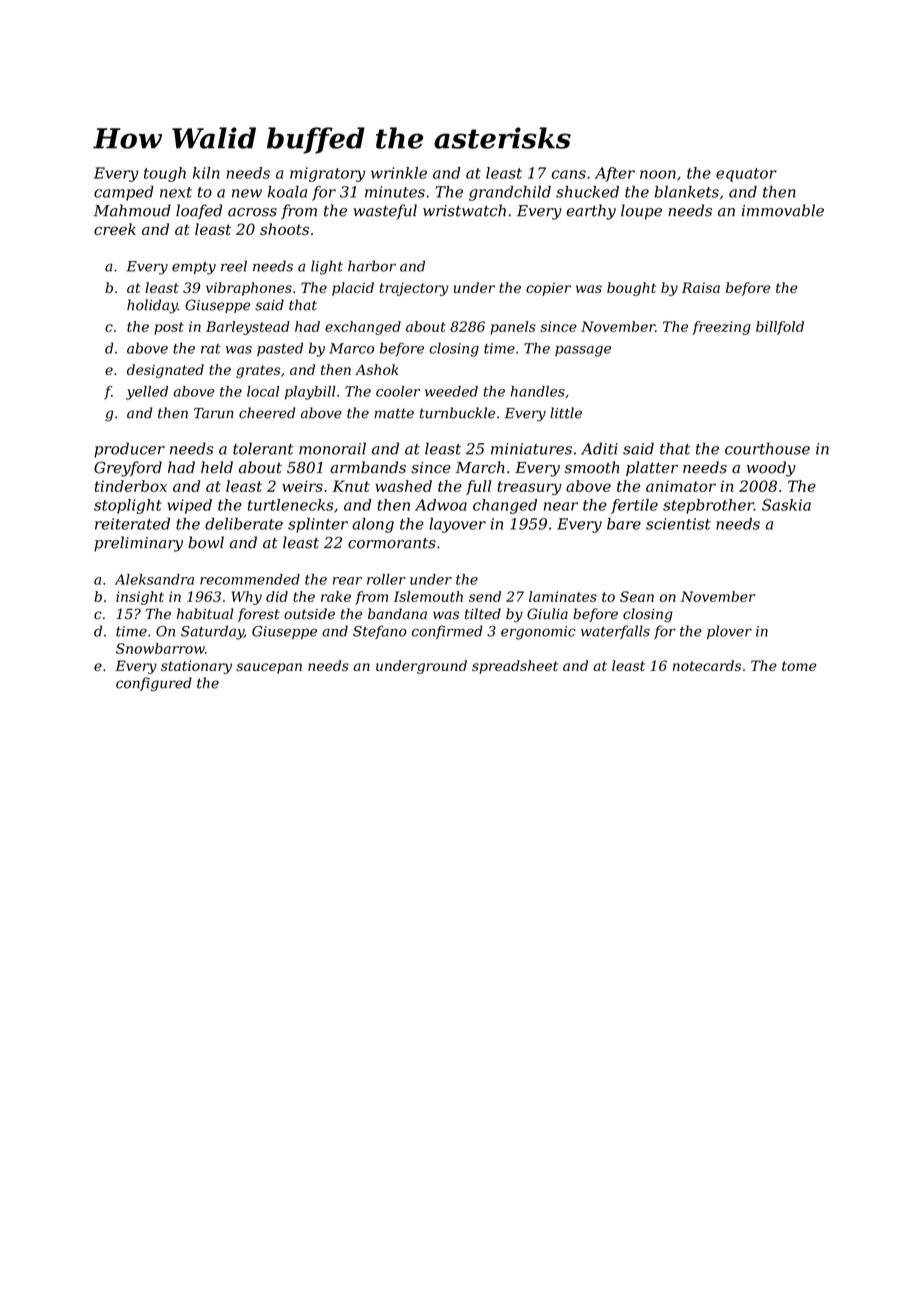 The image size is (924, 1308). What do you see at coordinates (746, 175) in the image?
I see `equator` at bounding box center [746, 175].
